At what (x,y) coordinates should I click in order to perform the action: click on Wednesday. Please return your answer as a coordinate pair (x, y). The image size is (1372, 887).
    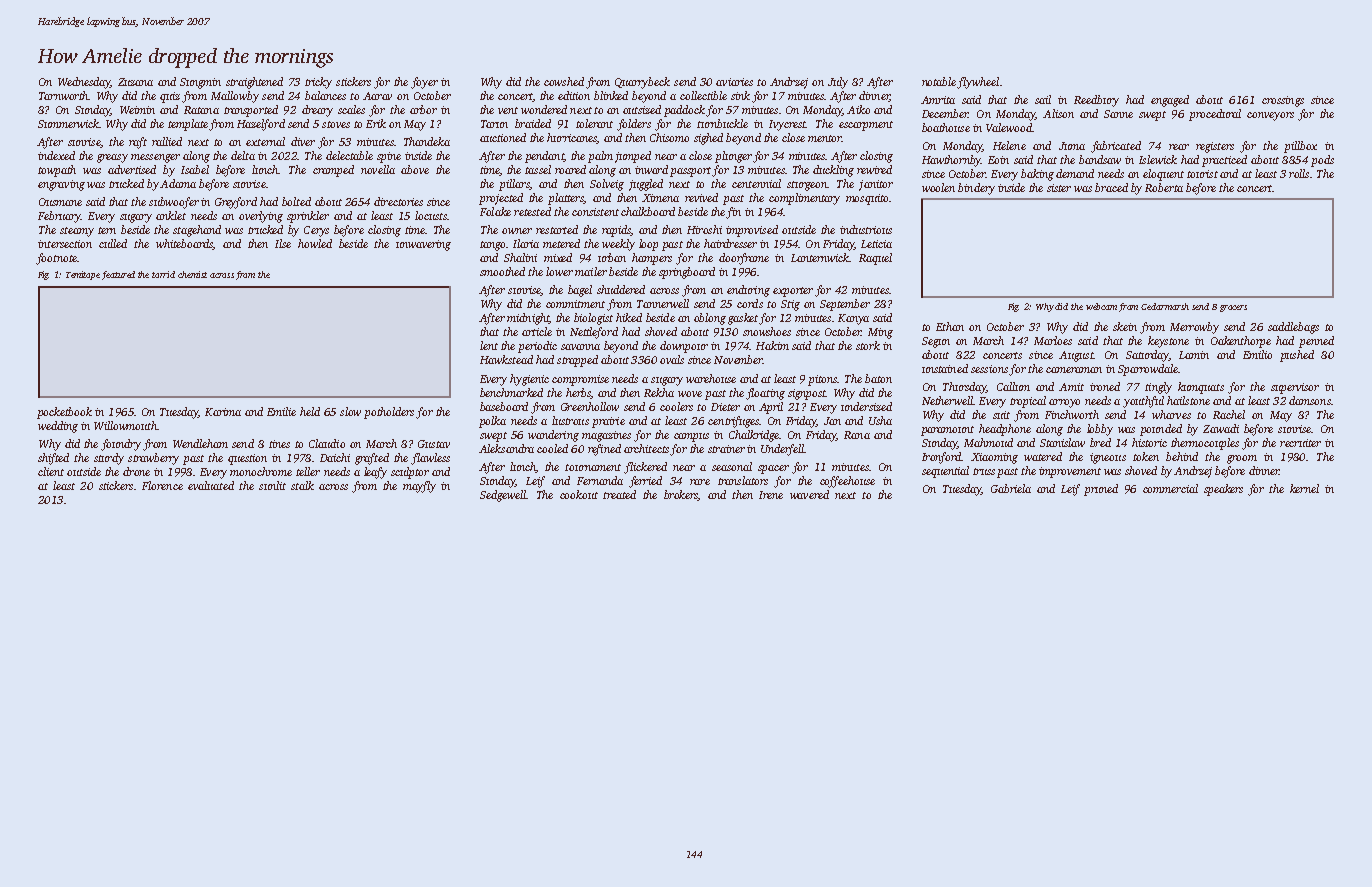
    Looking at the image, I should click on (84, 83).
